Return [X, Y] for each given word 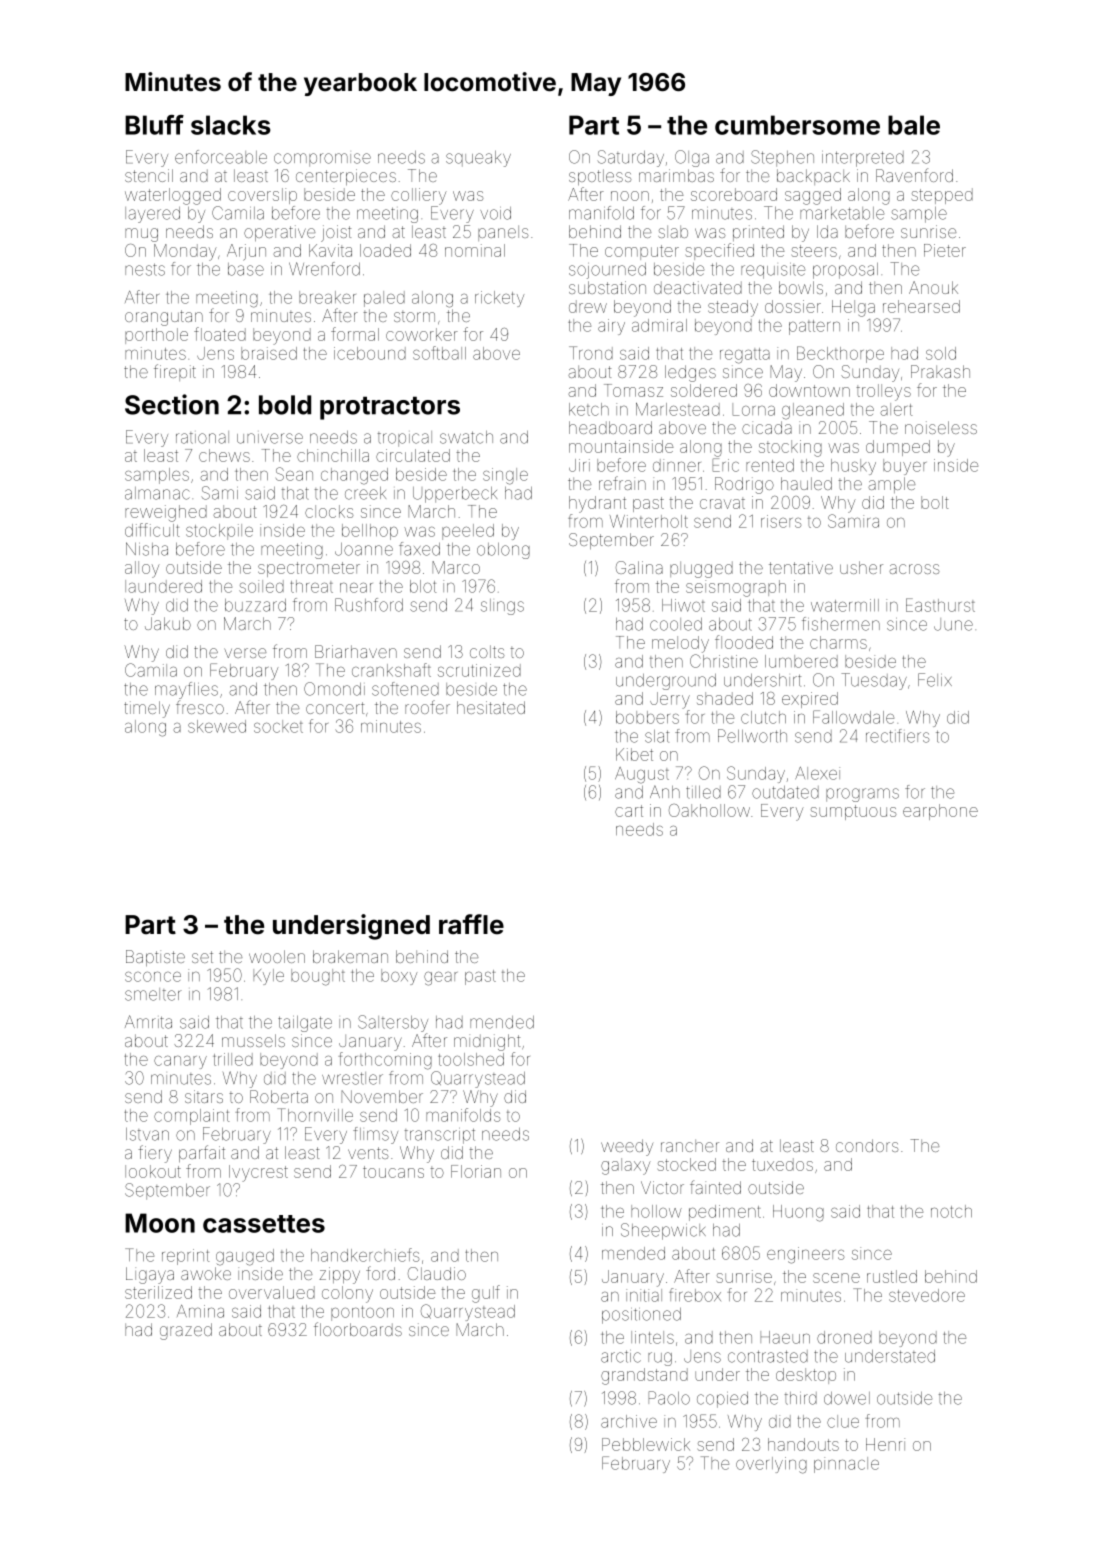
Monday [185, 252]
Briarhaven [356, 651]
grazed [186, 1331]
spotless [600, 177]
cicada [767, 427]
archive [629, 1421]
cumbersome [797, 125]
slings [502, 607]
